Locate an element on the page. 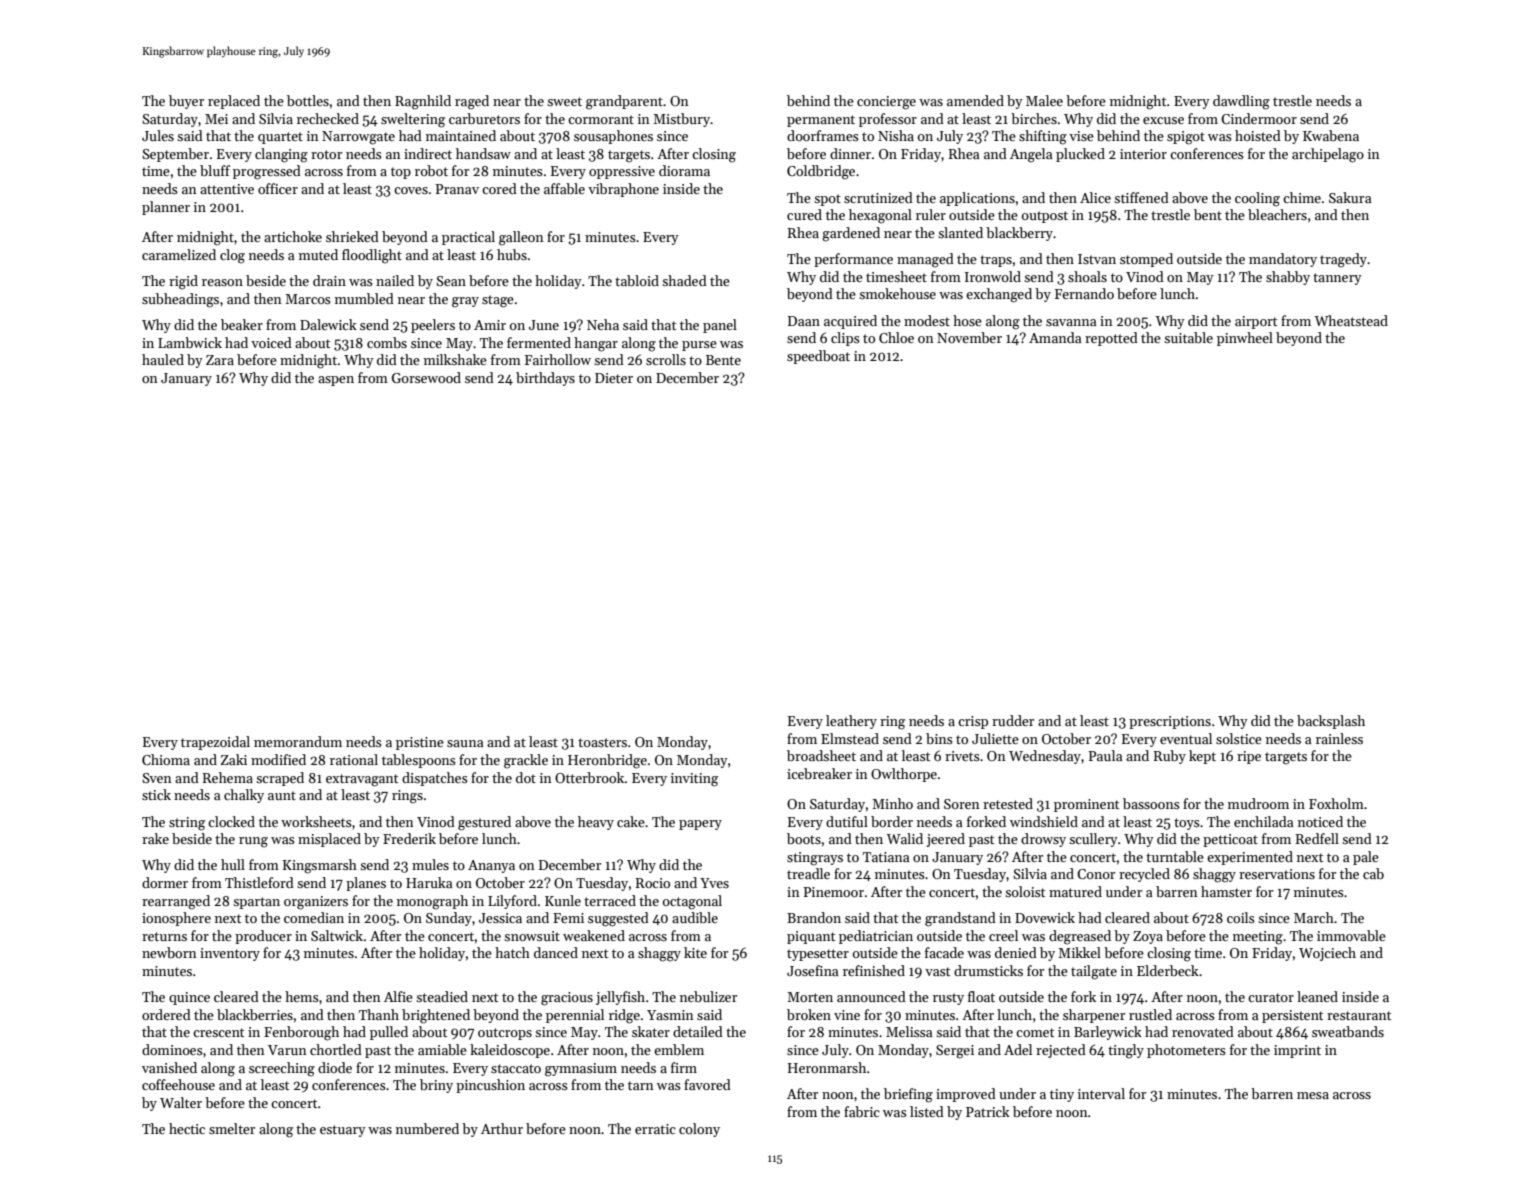  rudder is located at coordinates (1013, 720).
